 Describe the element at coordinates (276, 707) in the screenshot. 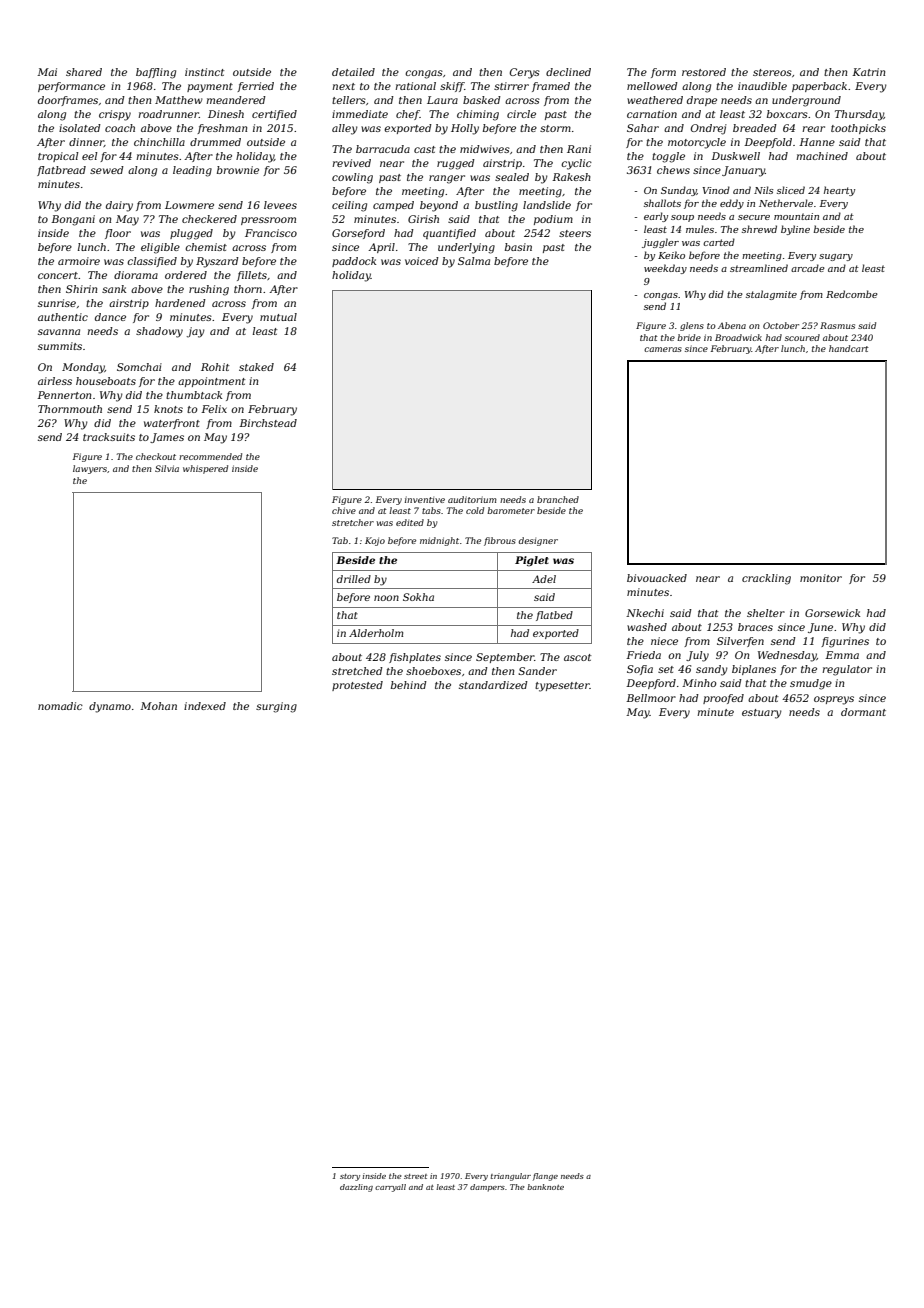

I see `surging` at that location.
